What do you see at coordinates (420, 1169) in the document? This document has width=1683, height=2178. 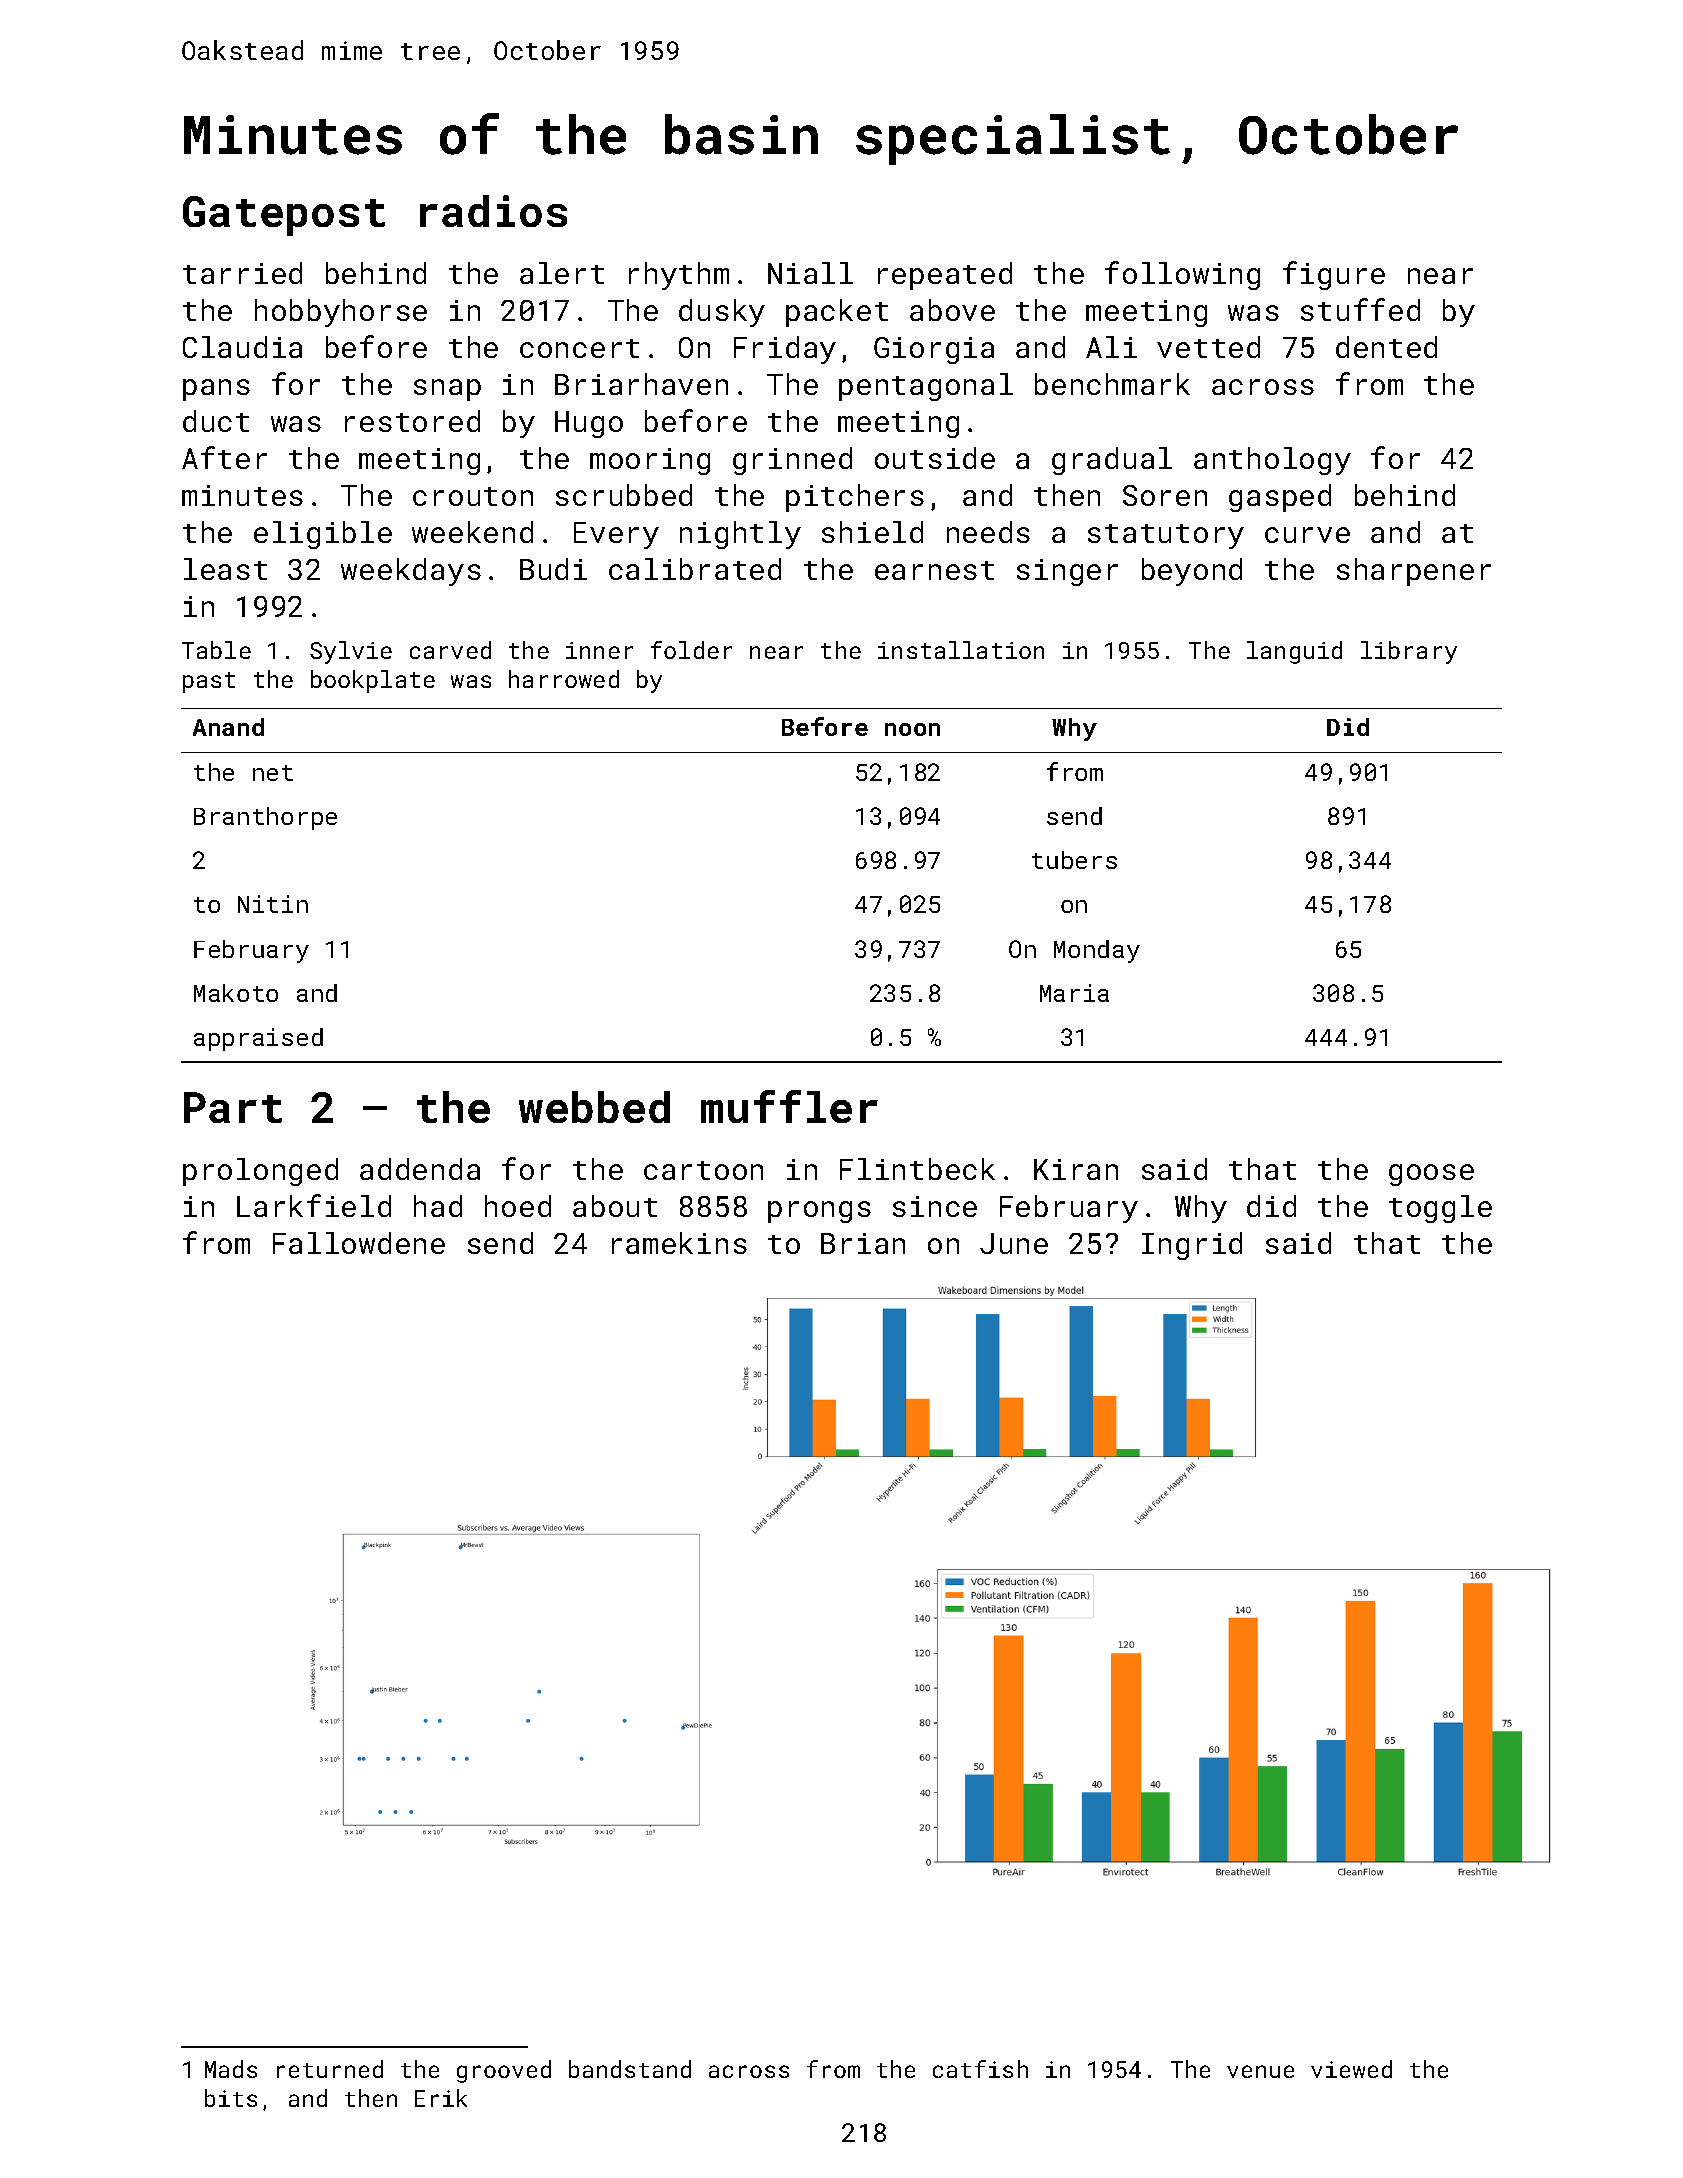 I see `addenda` at bounding box center [420, 1169].
